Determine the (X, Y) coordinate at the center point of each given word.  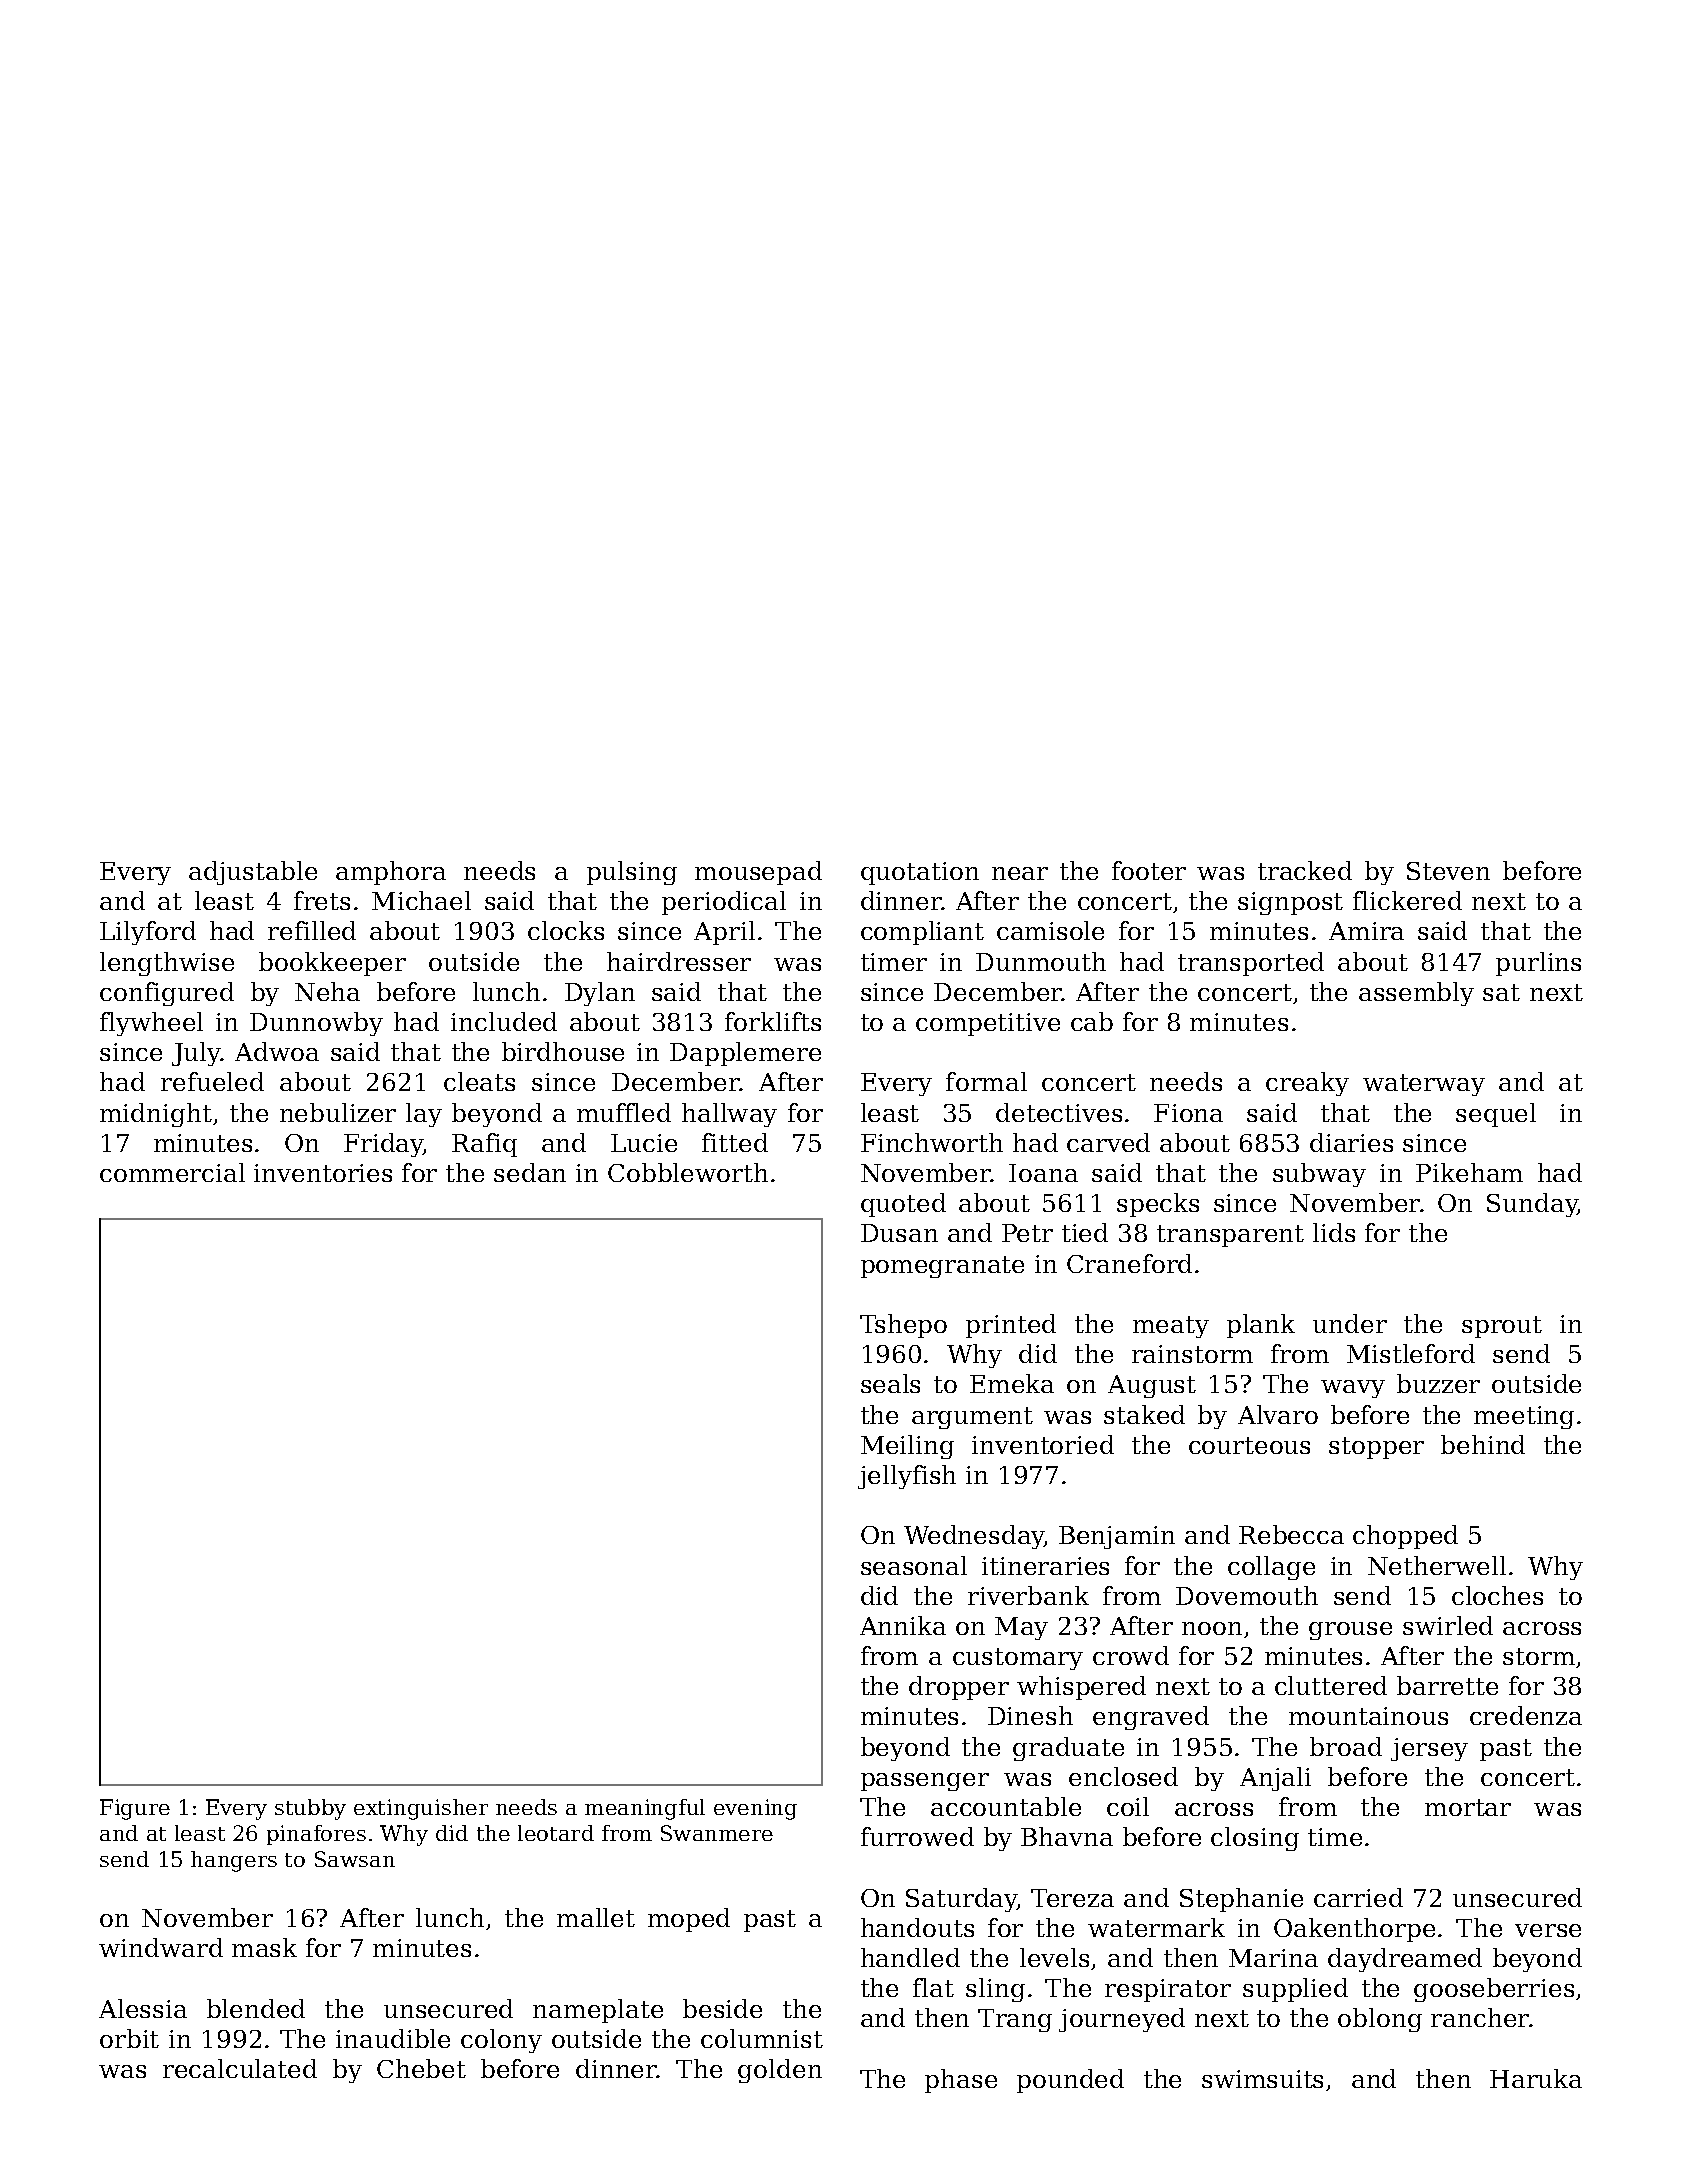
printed (1011, 1326)
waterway (1424, 1085)
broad (1346, 1746)
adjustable (253, 873)
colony (501, 2041)
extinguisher (421, 1809)
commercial (172, 1172)
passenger (925, 1782)
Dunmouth (1041, 961)
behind (1483, 1444)
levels (1054, 1957)
